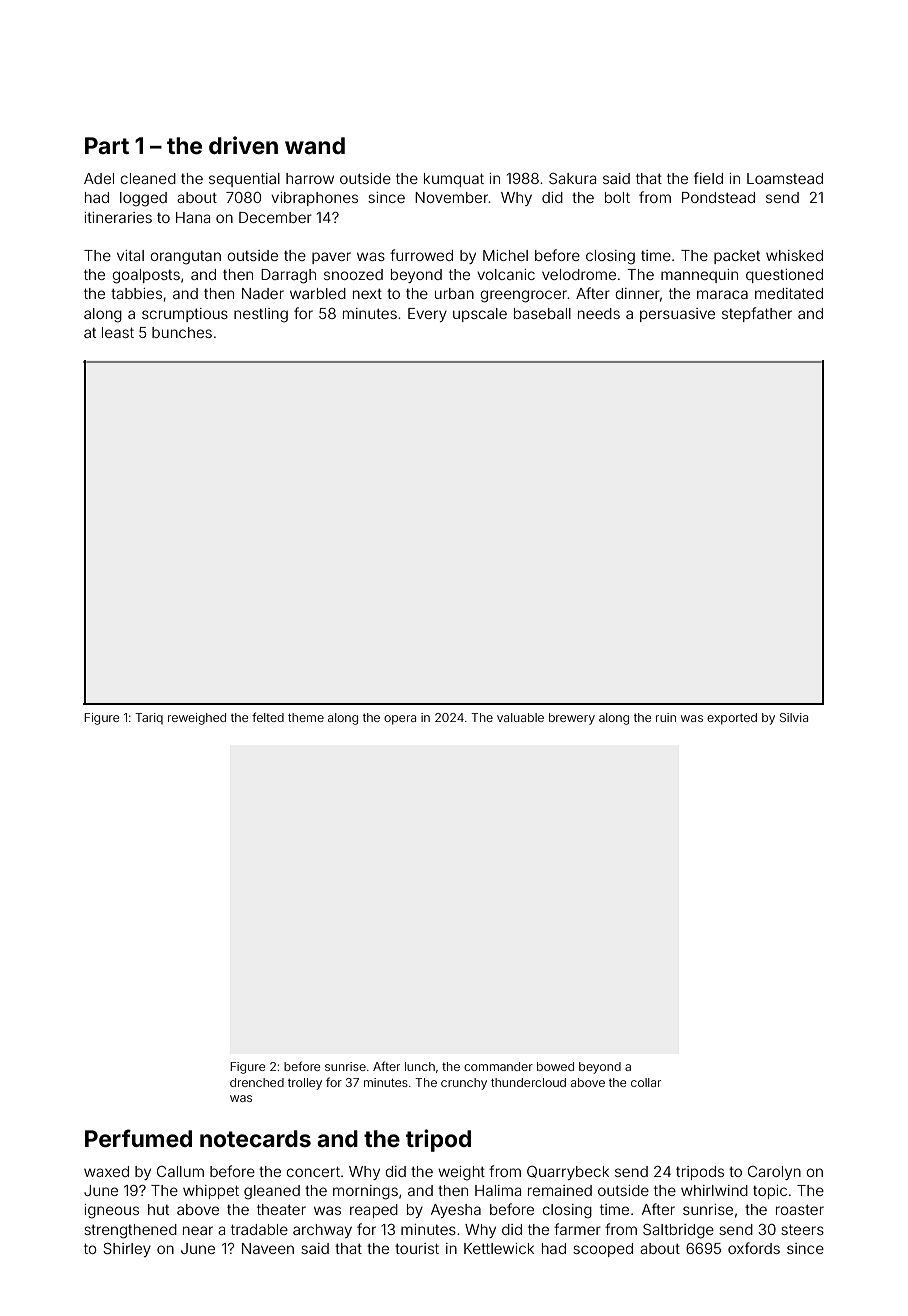  Describe the element at coordinates (572, 178) in the page. I see `Sakura` at that location.
